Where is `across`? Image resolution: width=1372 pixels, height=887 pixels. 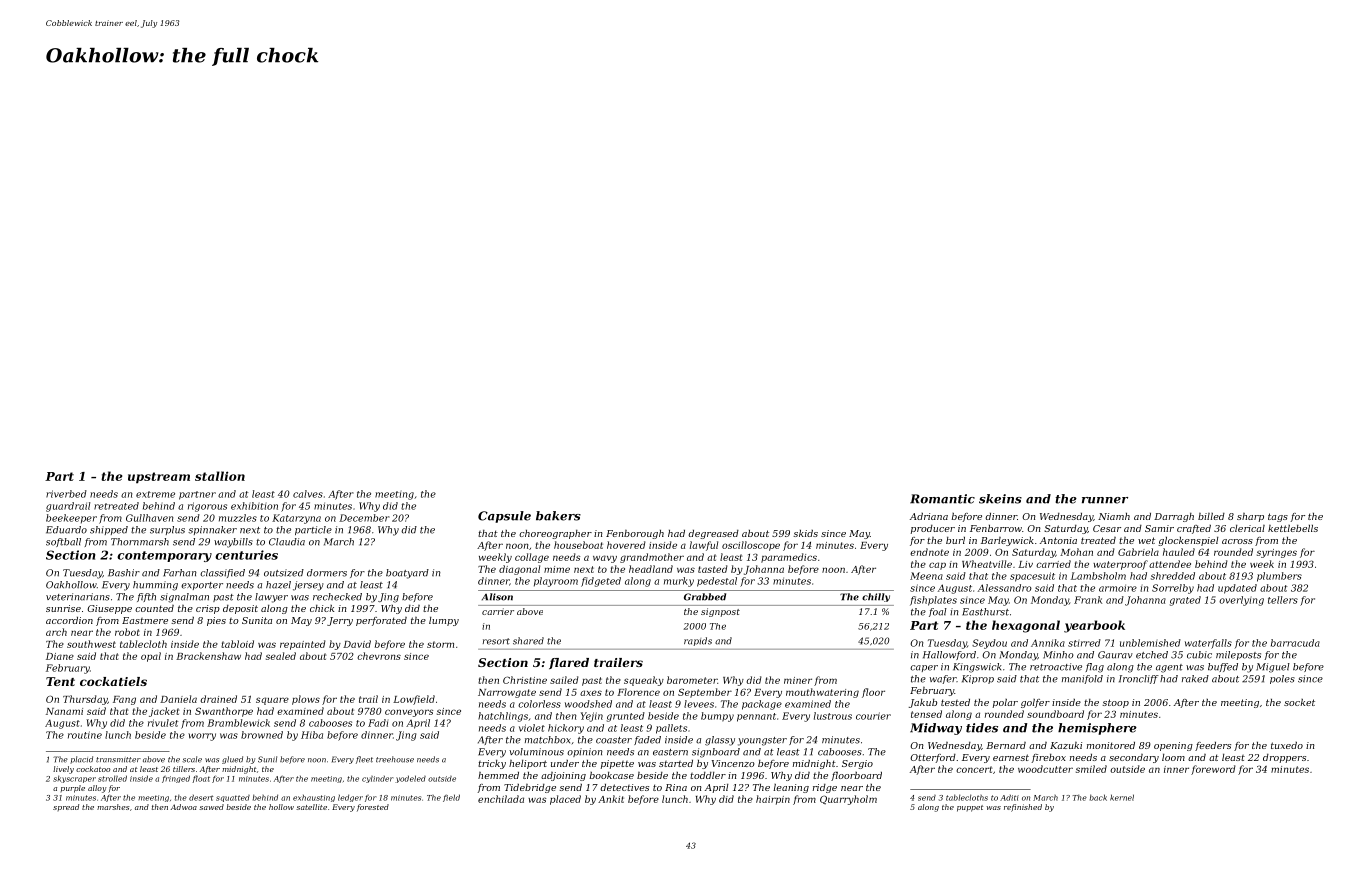 across is located at coordinates (1237, 541).
